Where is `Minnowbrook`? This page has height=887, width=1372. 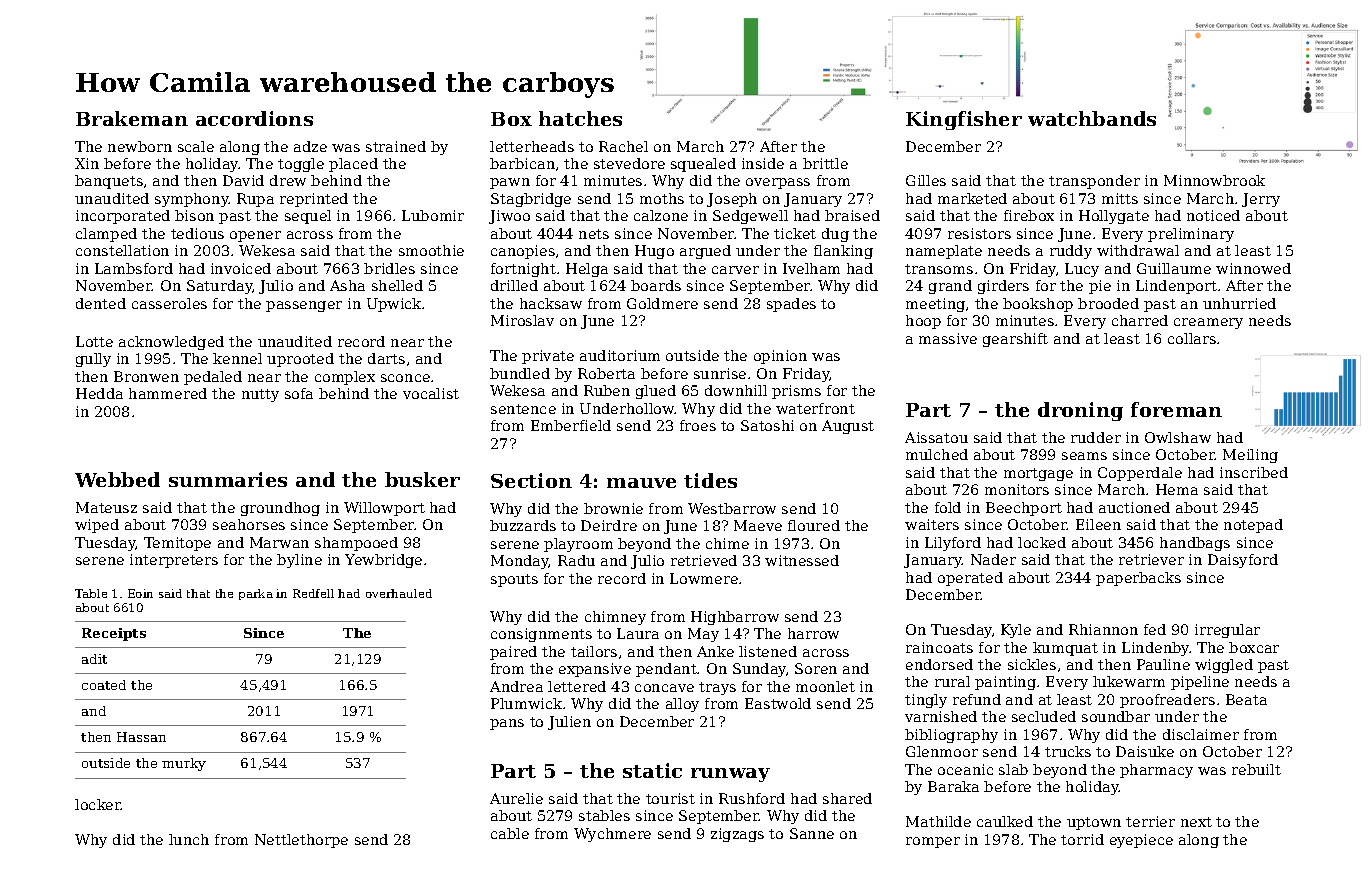
Minnowbrook is located at coordinates (1214, 180).
